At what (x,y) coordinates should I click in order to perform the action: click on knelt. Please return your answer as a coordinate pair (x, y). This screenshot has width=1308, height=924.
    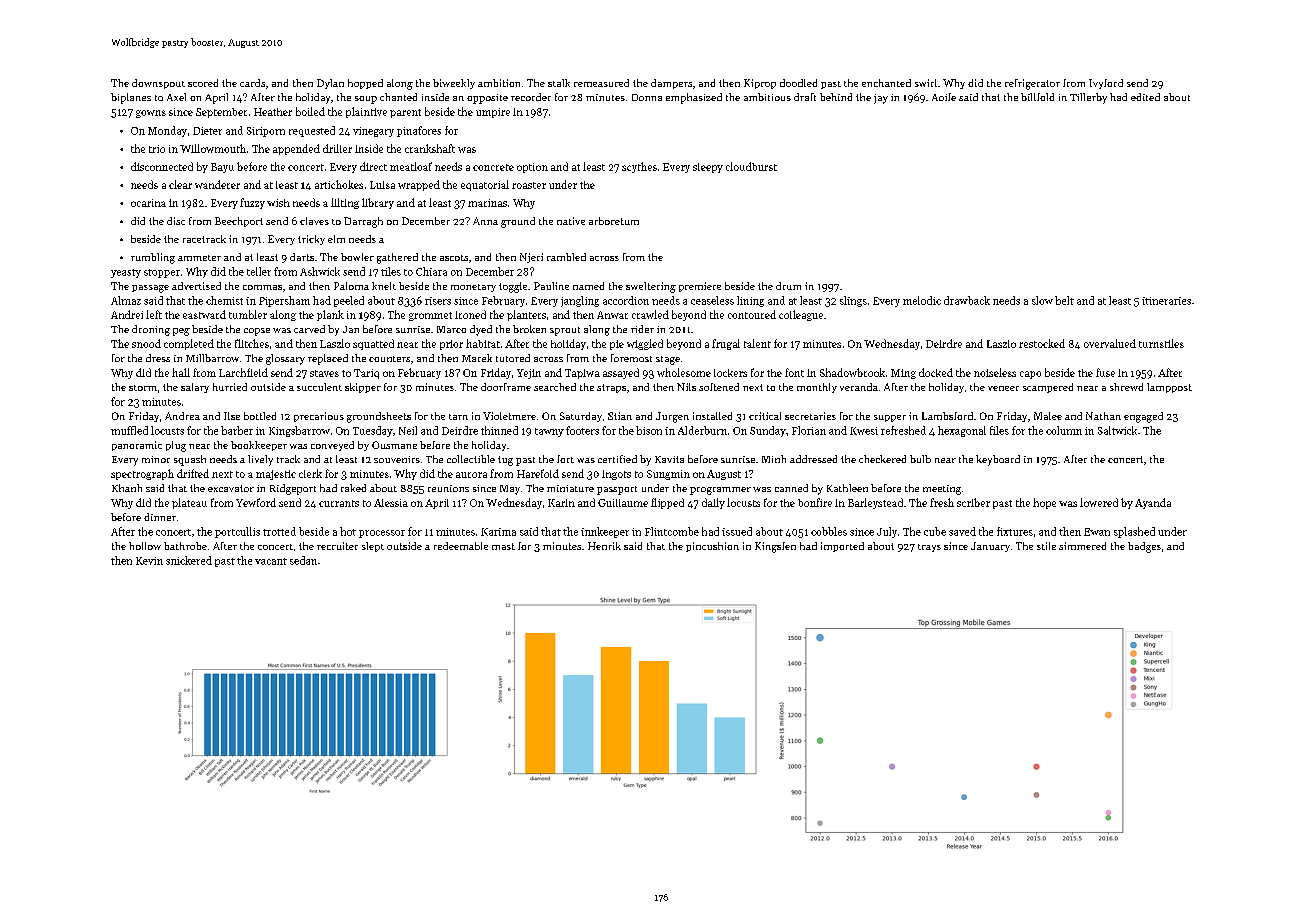
    Looking at the image, I should click on (384, 286).
